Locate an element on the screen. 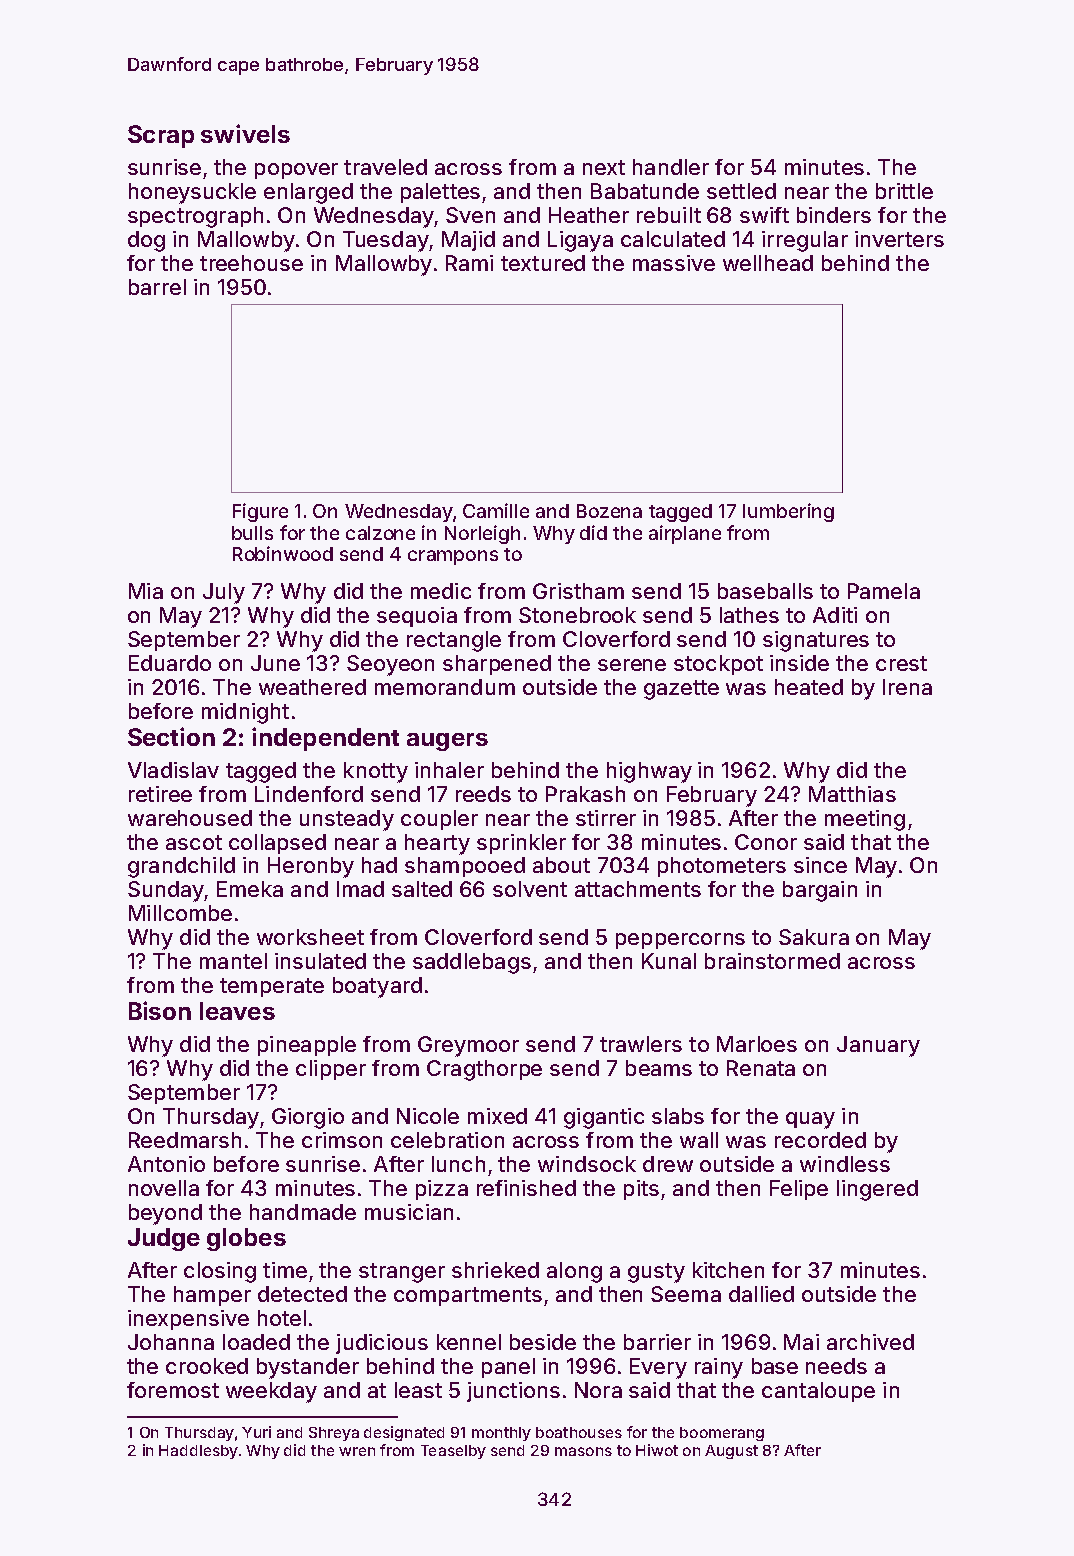 The width and height of the screenshot is (1074, 1556). Prakash is located at coordinates (585, 794).
